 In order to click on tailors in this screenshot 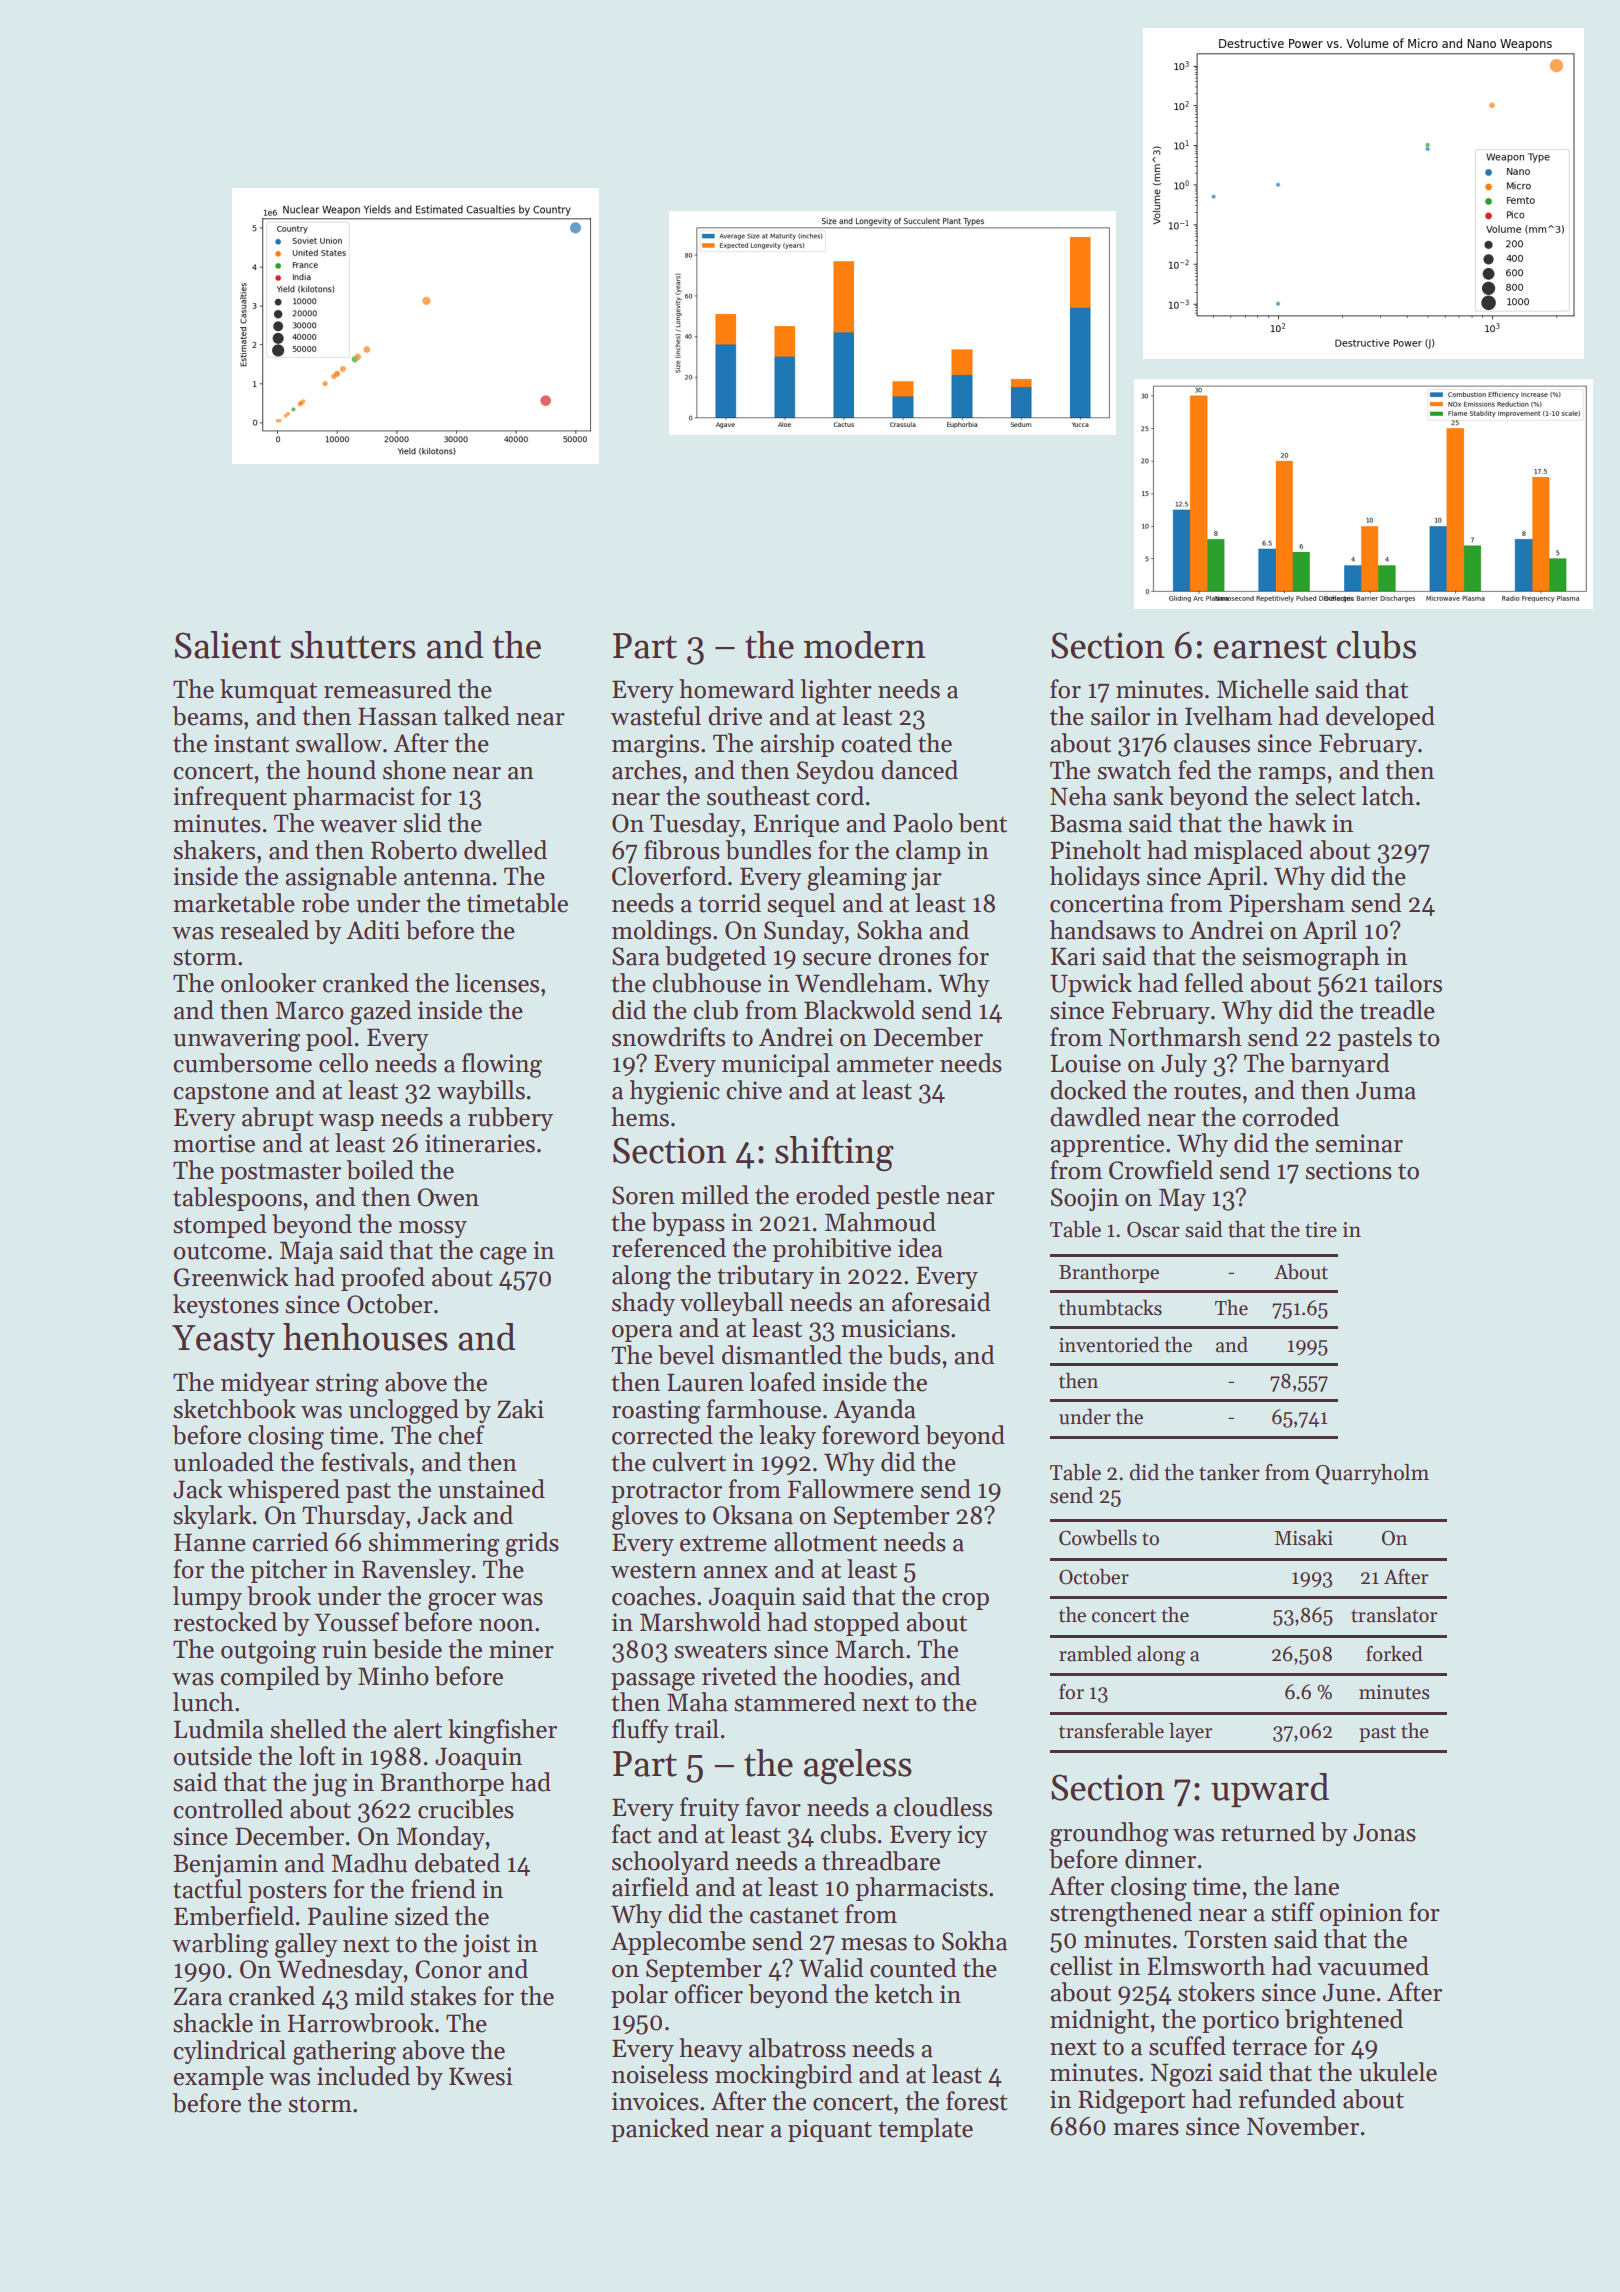, I will do `click(1408, 983)`.
